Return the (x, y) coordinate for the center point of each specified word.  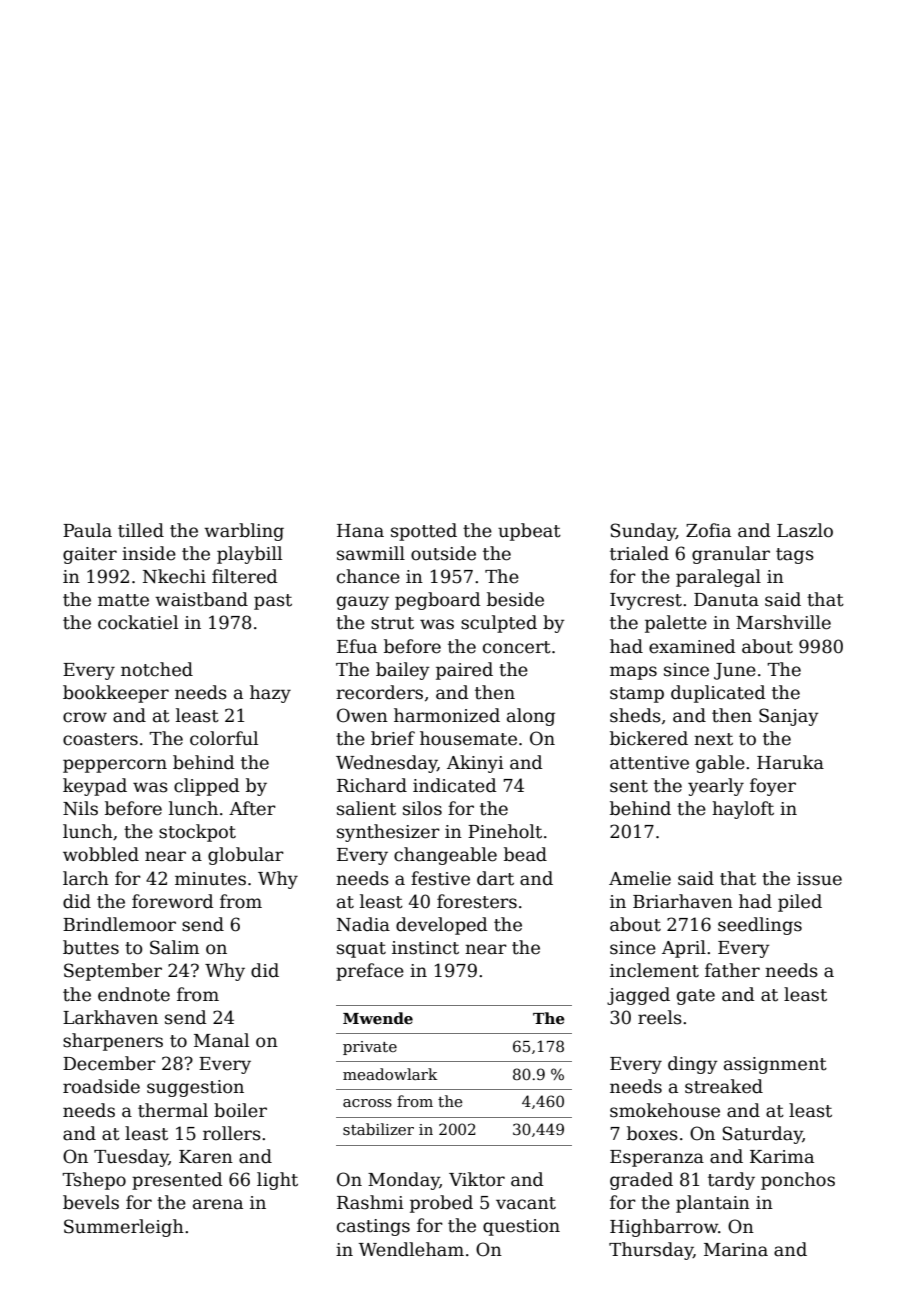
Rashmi (370, 1202)
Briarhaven (683, 901)
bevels (91, 1202)
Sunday (643, 532)
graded (641, 1181)
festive (440, 878)
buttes (91, 947)
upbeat (529, 532)
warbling (244, 532)
